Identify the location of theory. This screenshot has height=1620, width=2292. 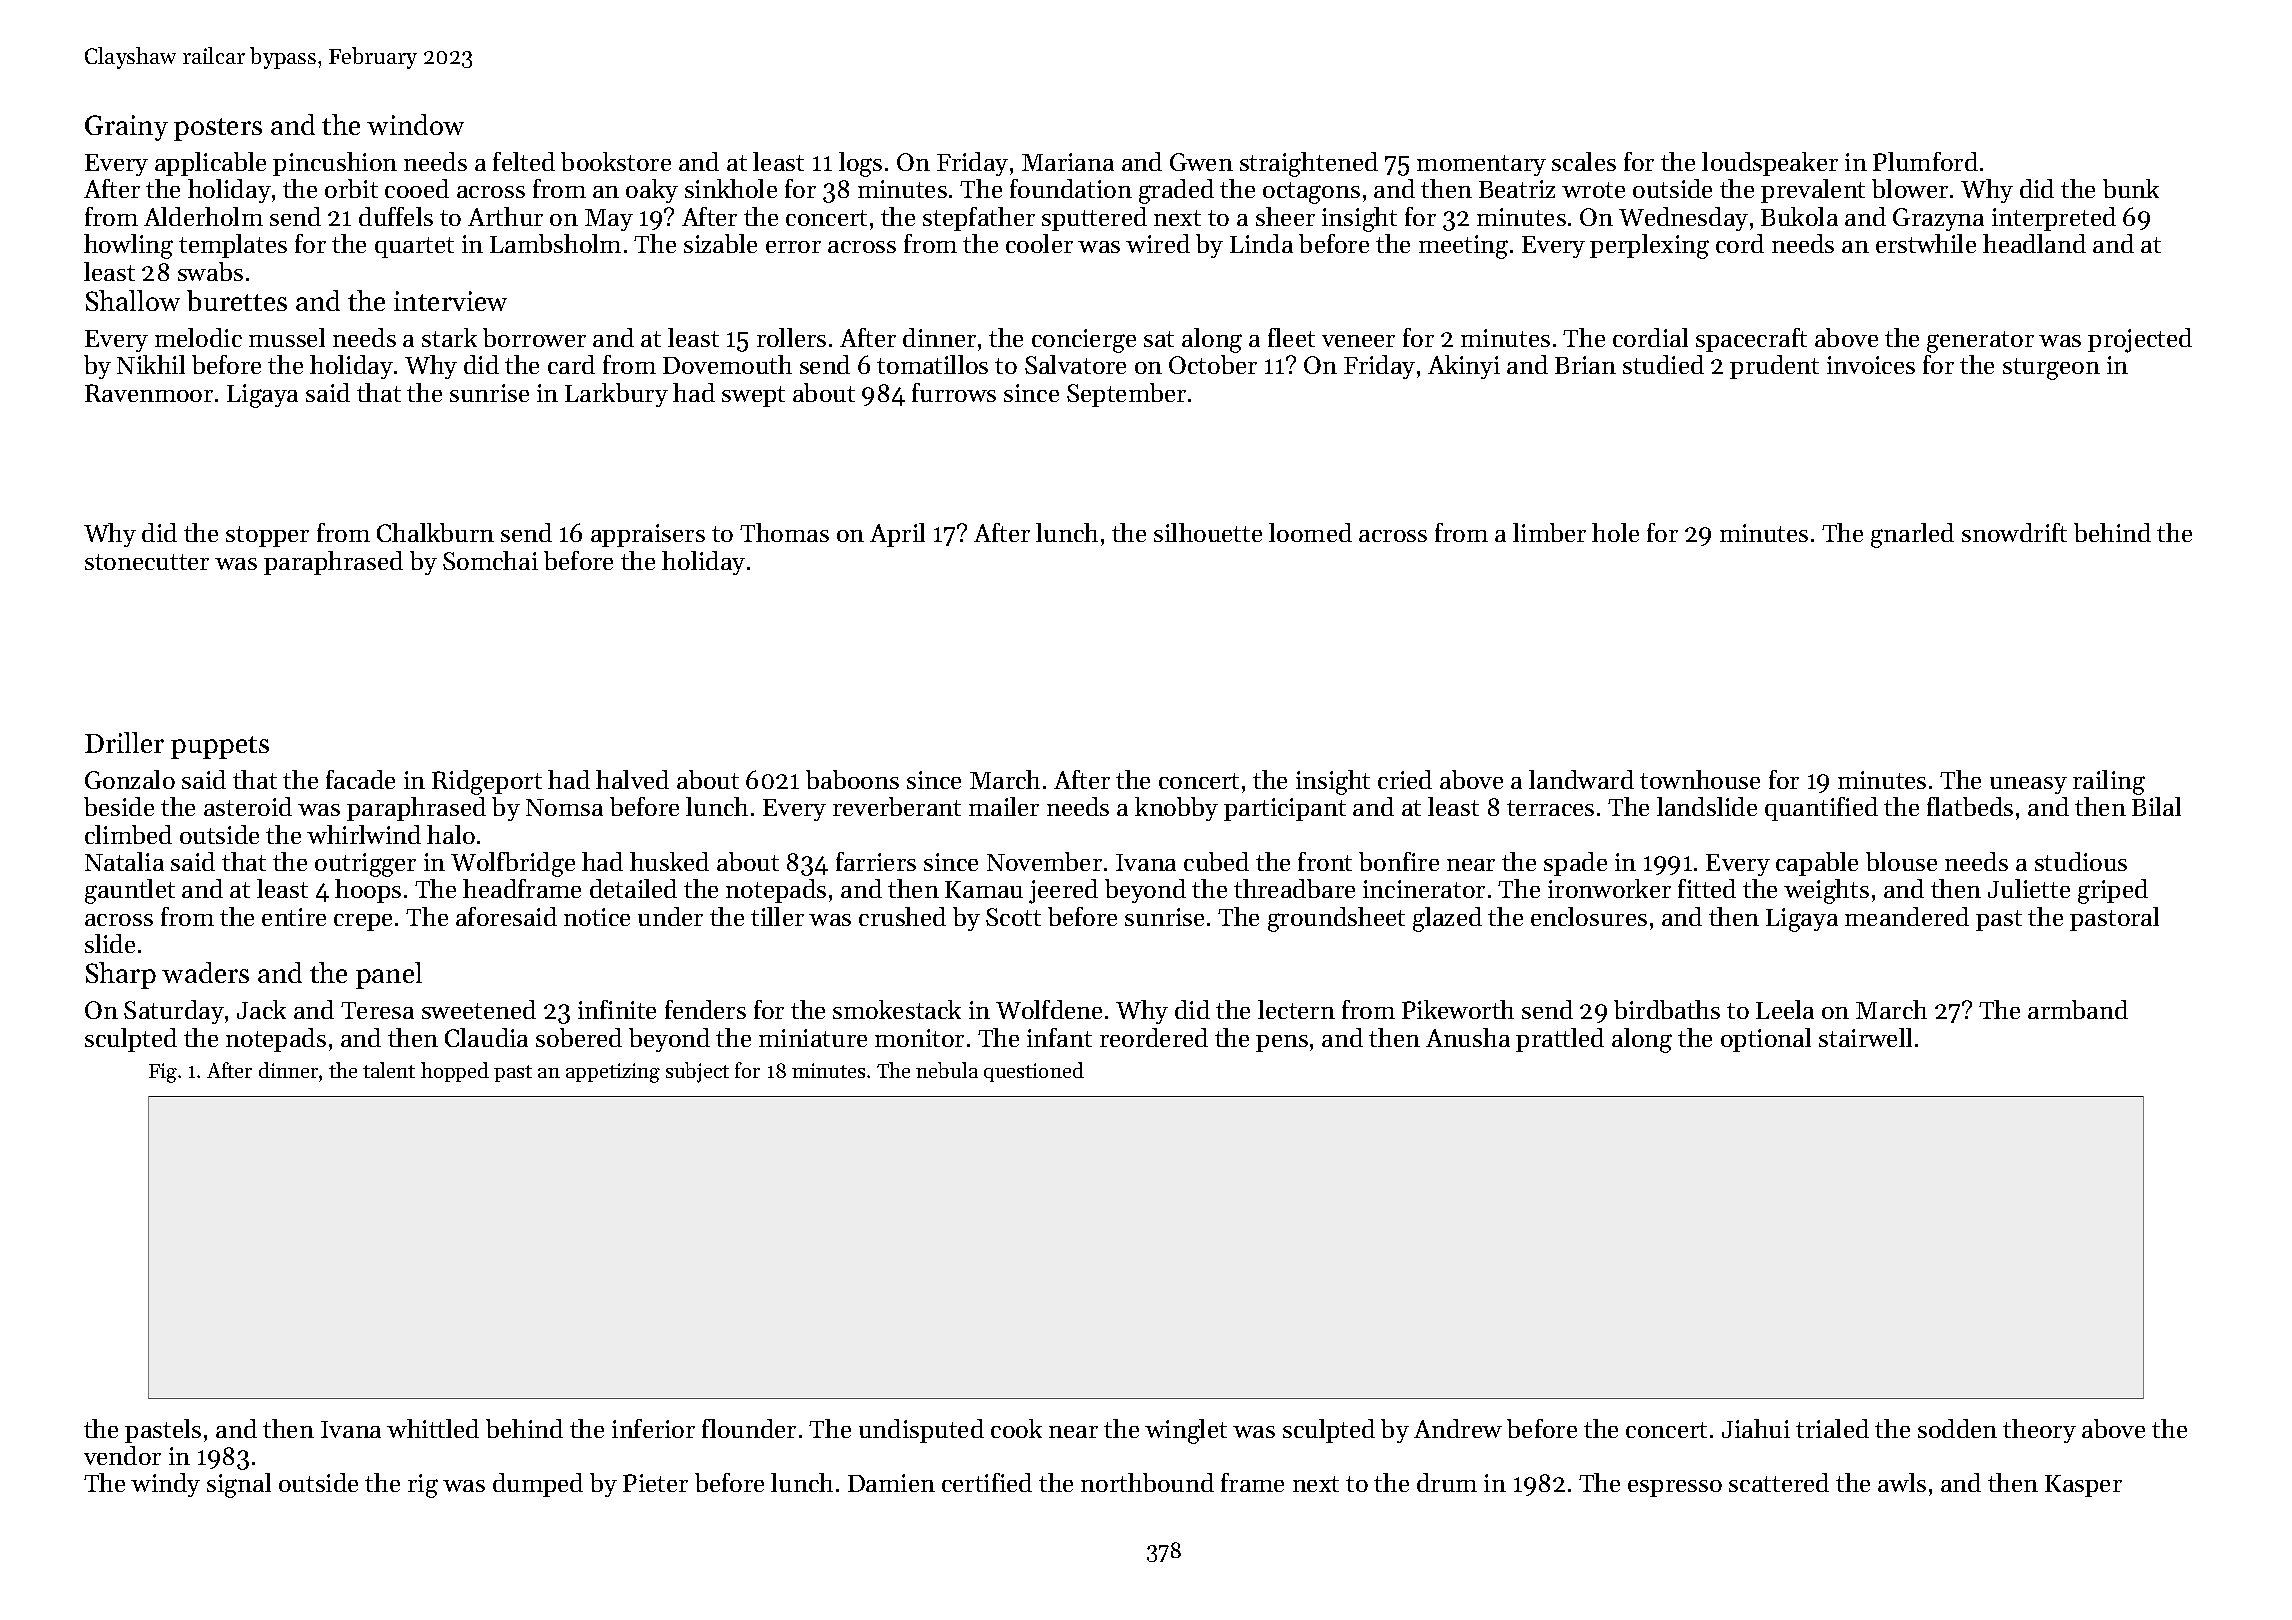
(2039, 1431).
